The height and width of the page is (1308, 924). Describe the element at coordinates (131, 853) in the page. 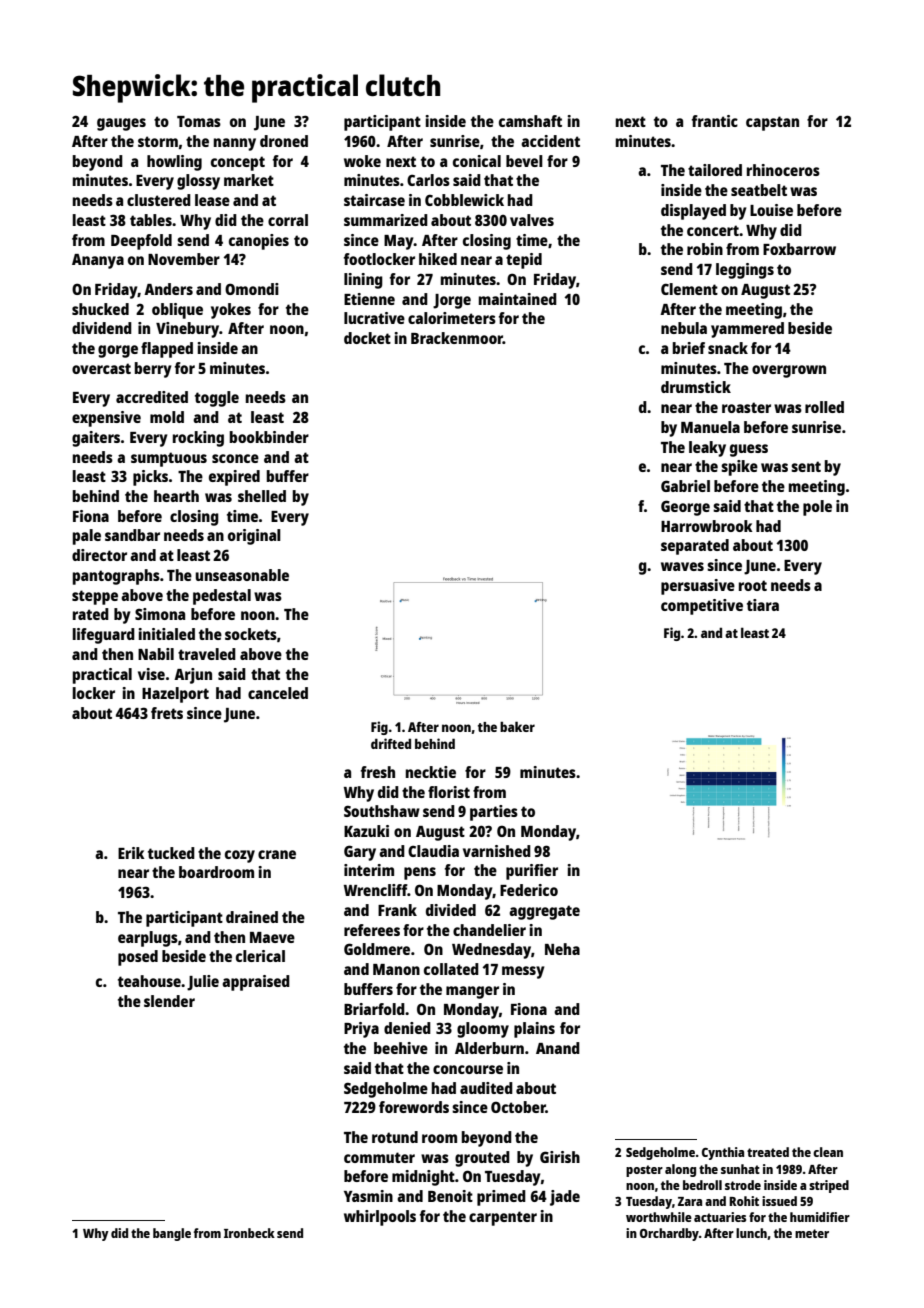

I see `Erik` at that location.
